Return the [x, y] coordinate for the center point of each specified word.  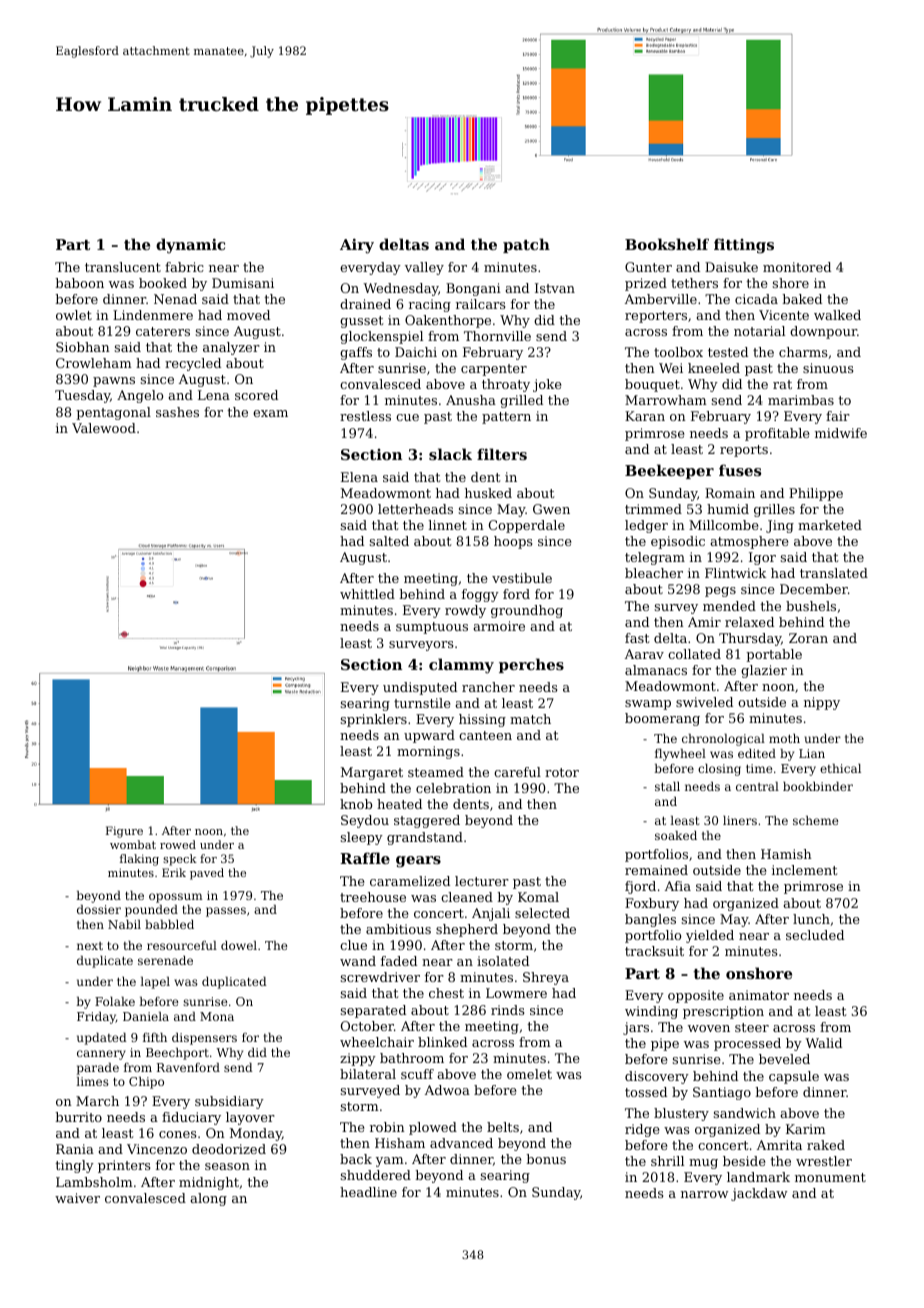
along [208, 1199]
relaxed [749, 622]
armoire [499, 626]
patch [526, 245]
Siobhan [83, 347]
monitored [797, 267]
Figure [124, 832]
